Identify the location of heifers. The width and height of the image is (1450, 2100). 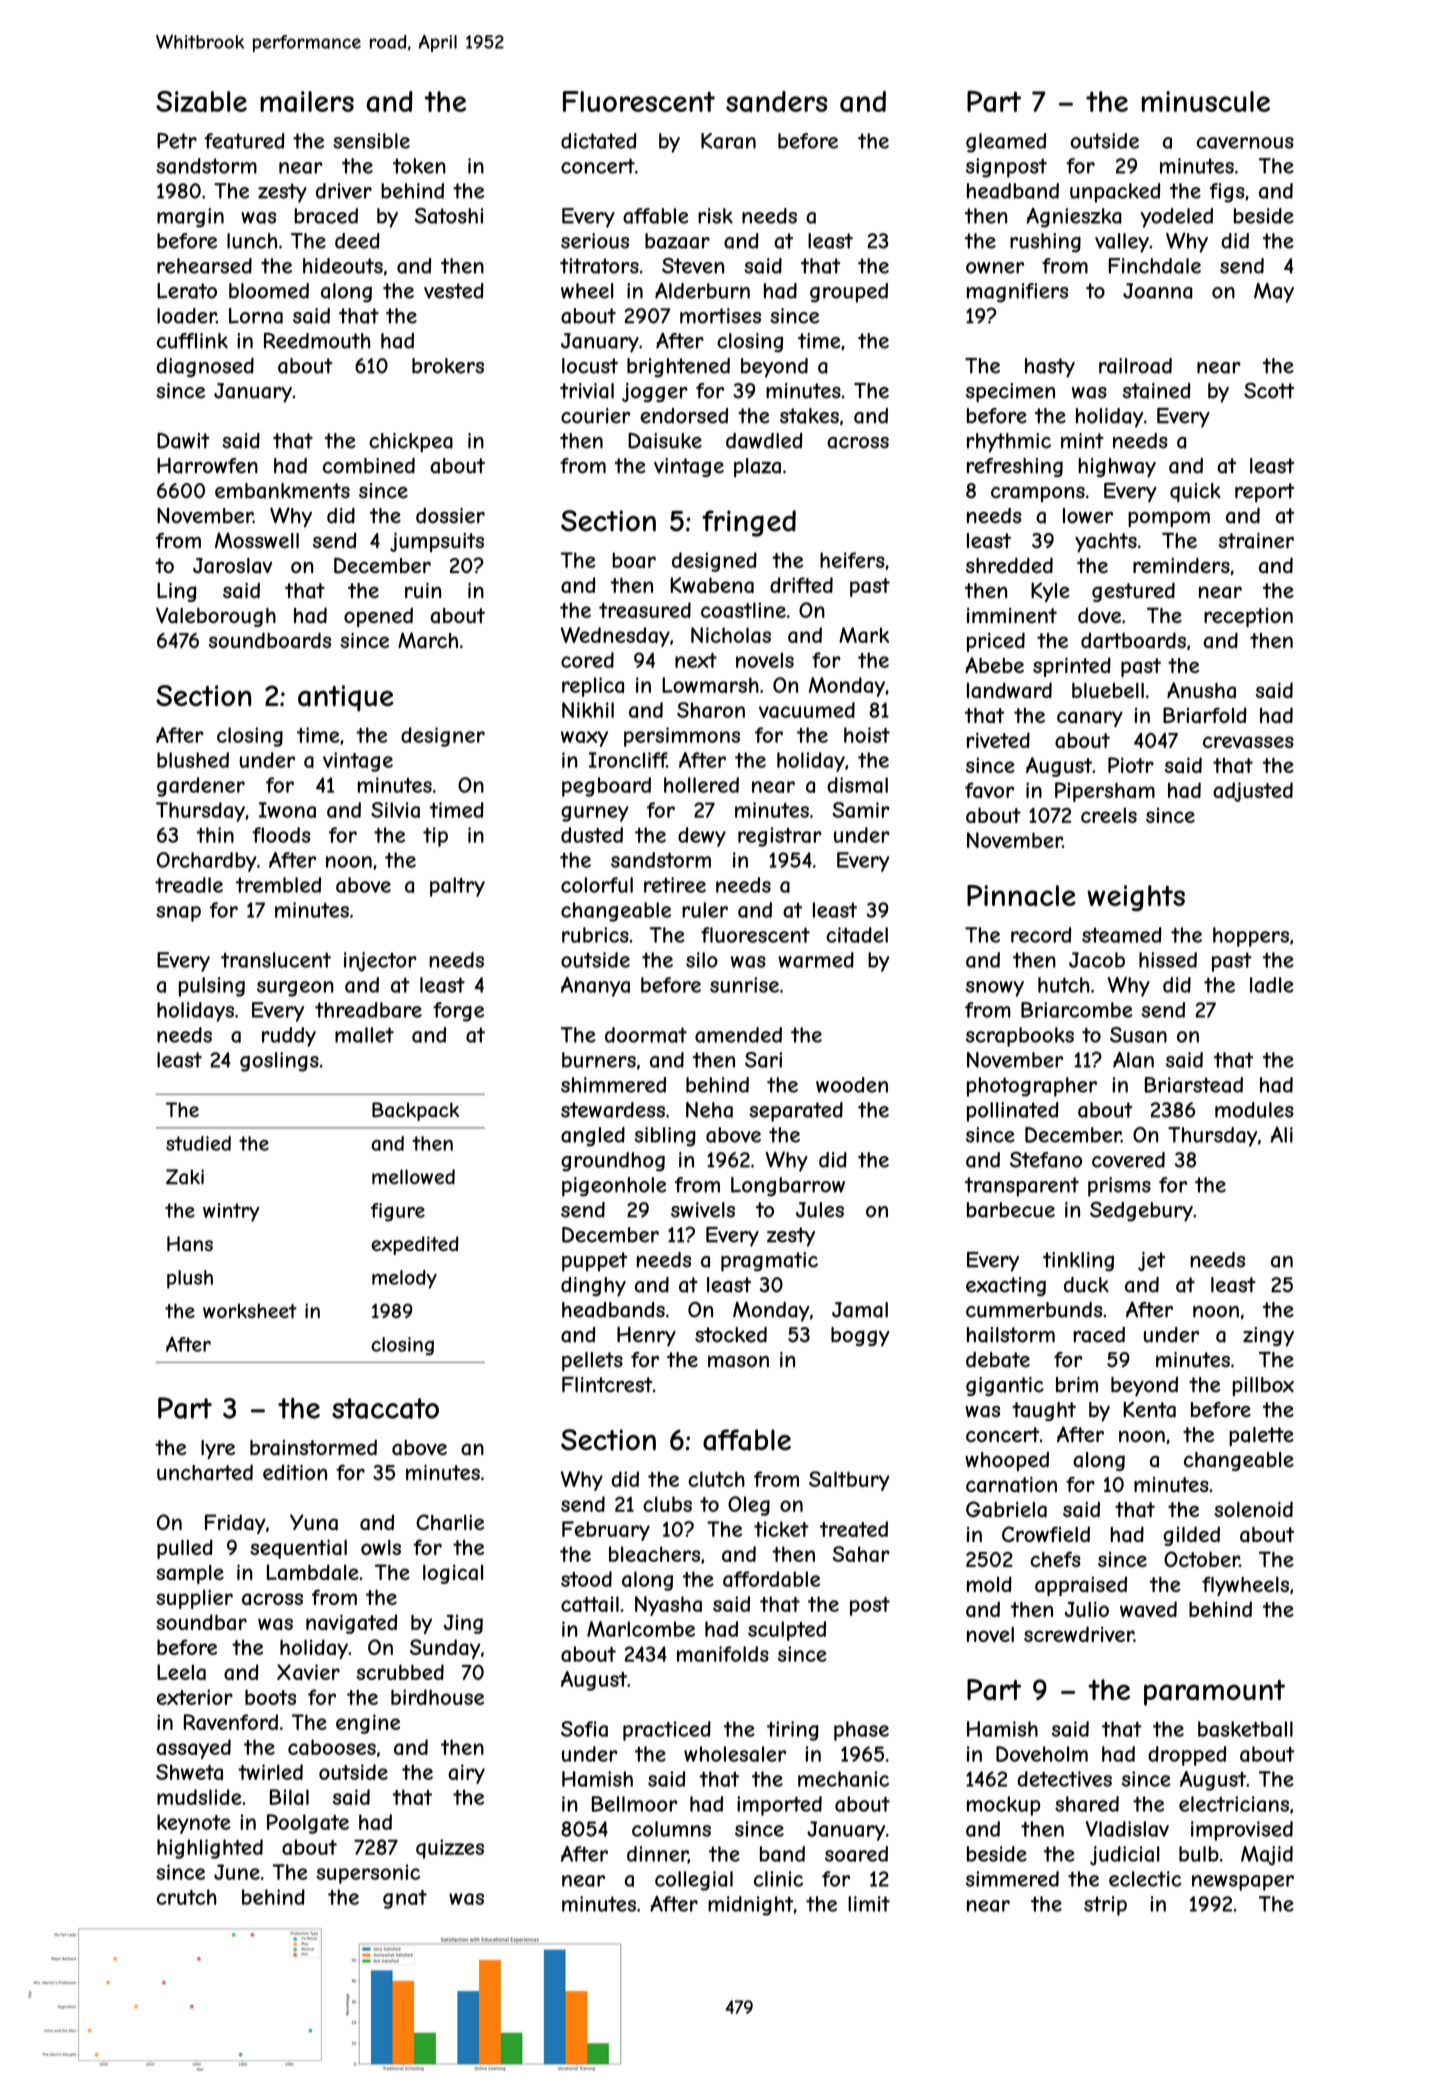
(852, 560).
